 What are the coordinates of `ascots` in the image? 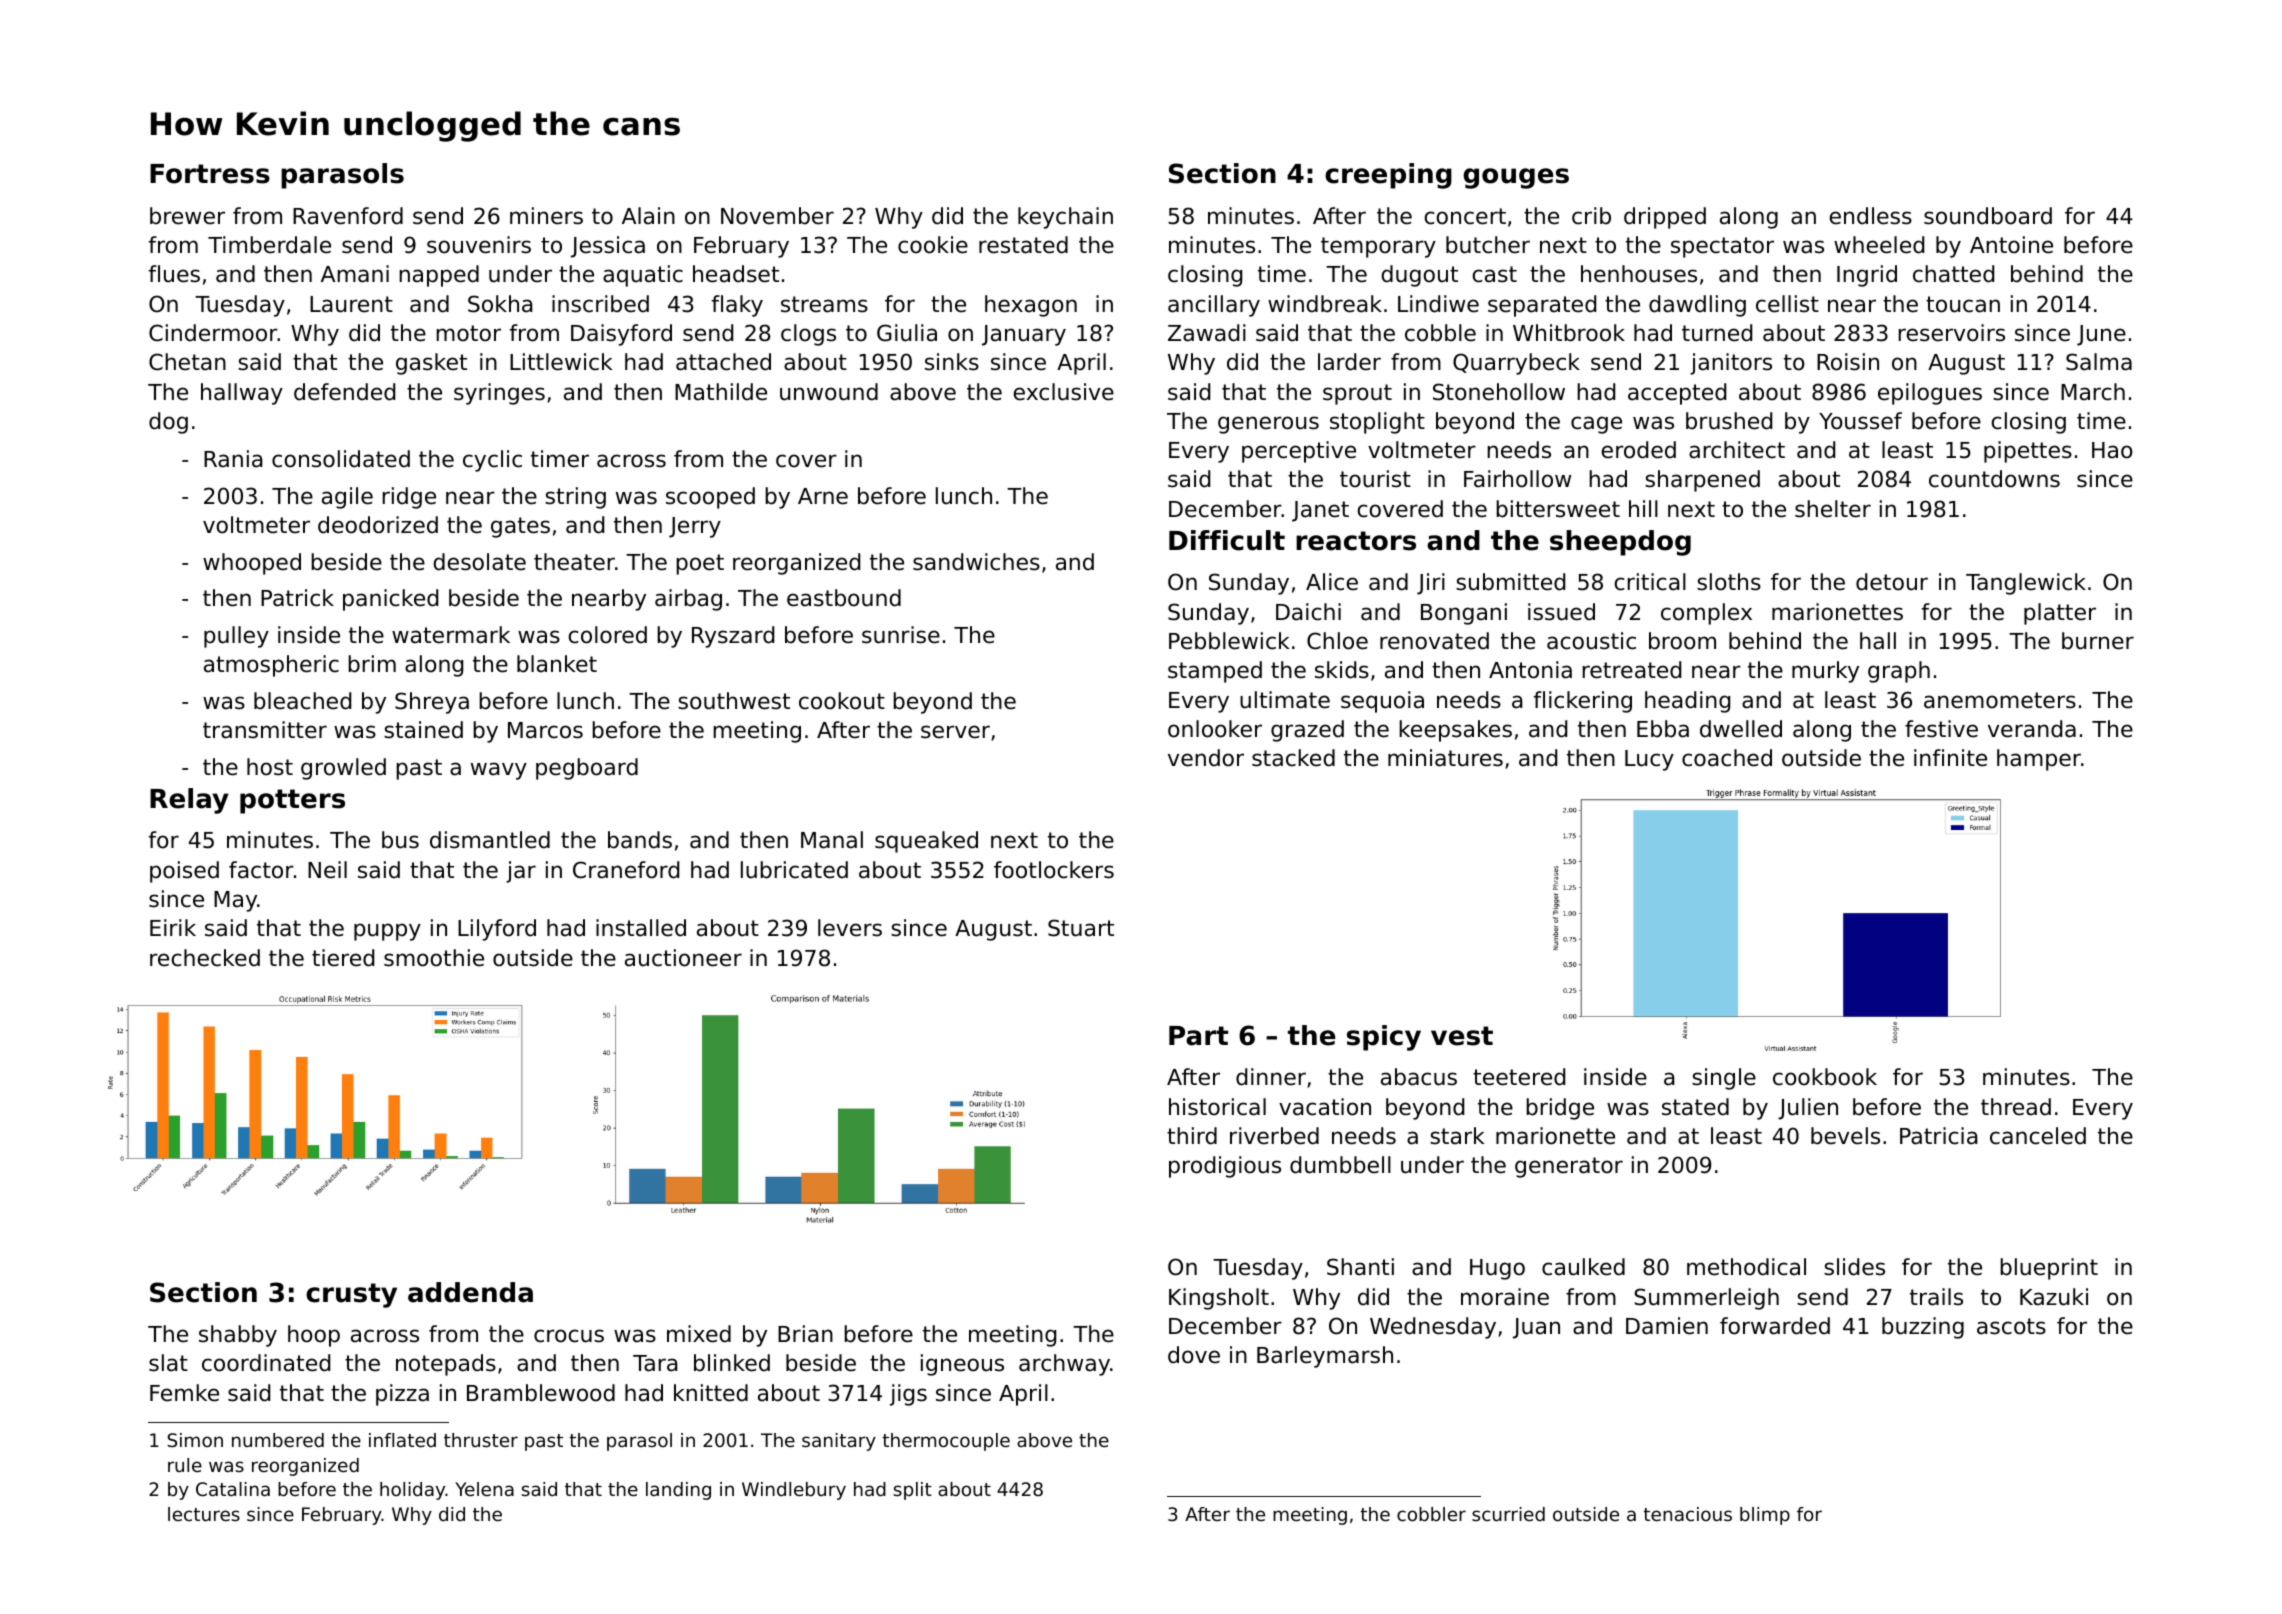 It's located at (2011, 1326).
